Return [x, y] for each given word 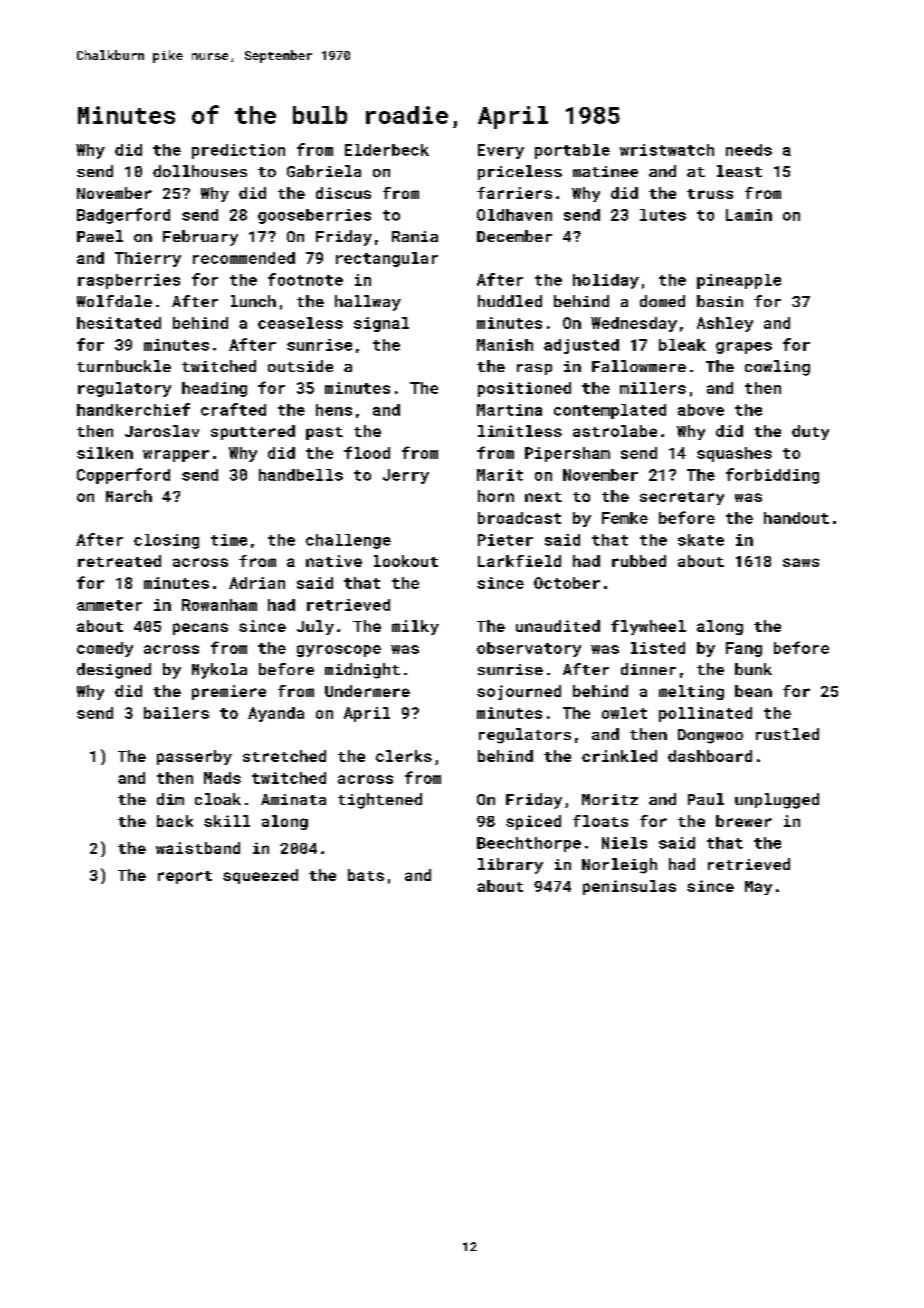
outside [300, 366]
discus [343, 193]
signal [381, 324]
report [185, 877]
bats [366, 875]
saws [801, 562]
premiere [229, 692]
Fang [744, 649]
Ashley [725, 324]
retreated [119, 561]
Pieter [505, 540]
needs [749, 150]
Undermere [367, 691]
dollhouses [200, 171]
